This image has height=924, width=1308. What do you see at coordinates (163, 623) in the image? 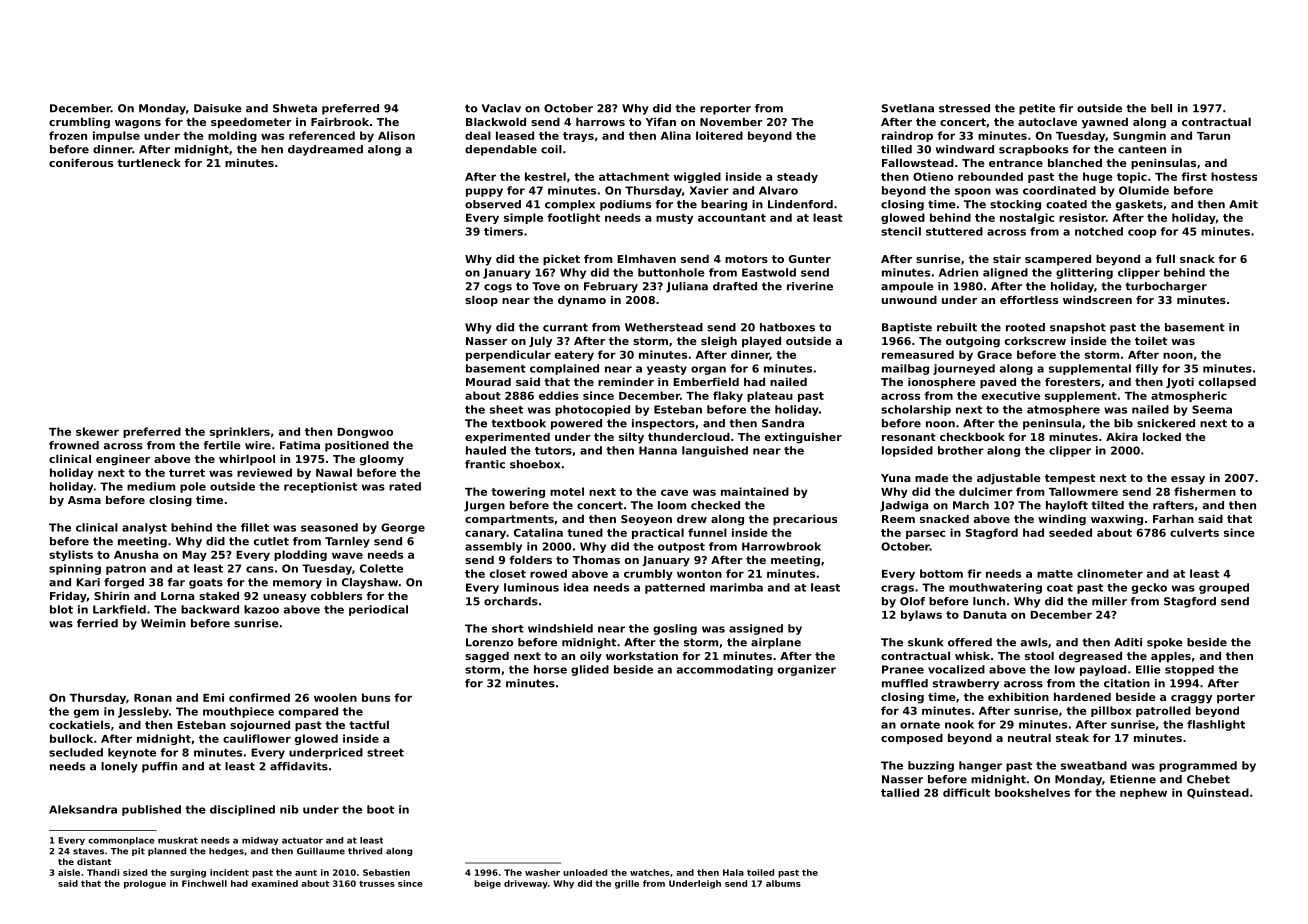
I see `Weimin` at bounding box center [163, 623].
